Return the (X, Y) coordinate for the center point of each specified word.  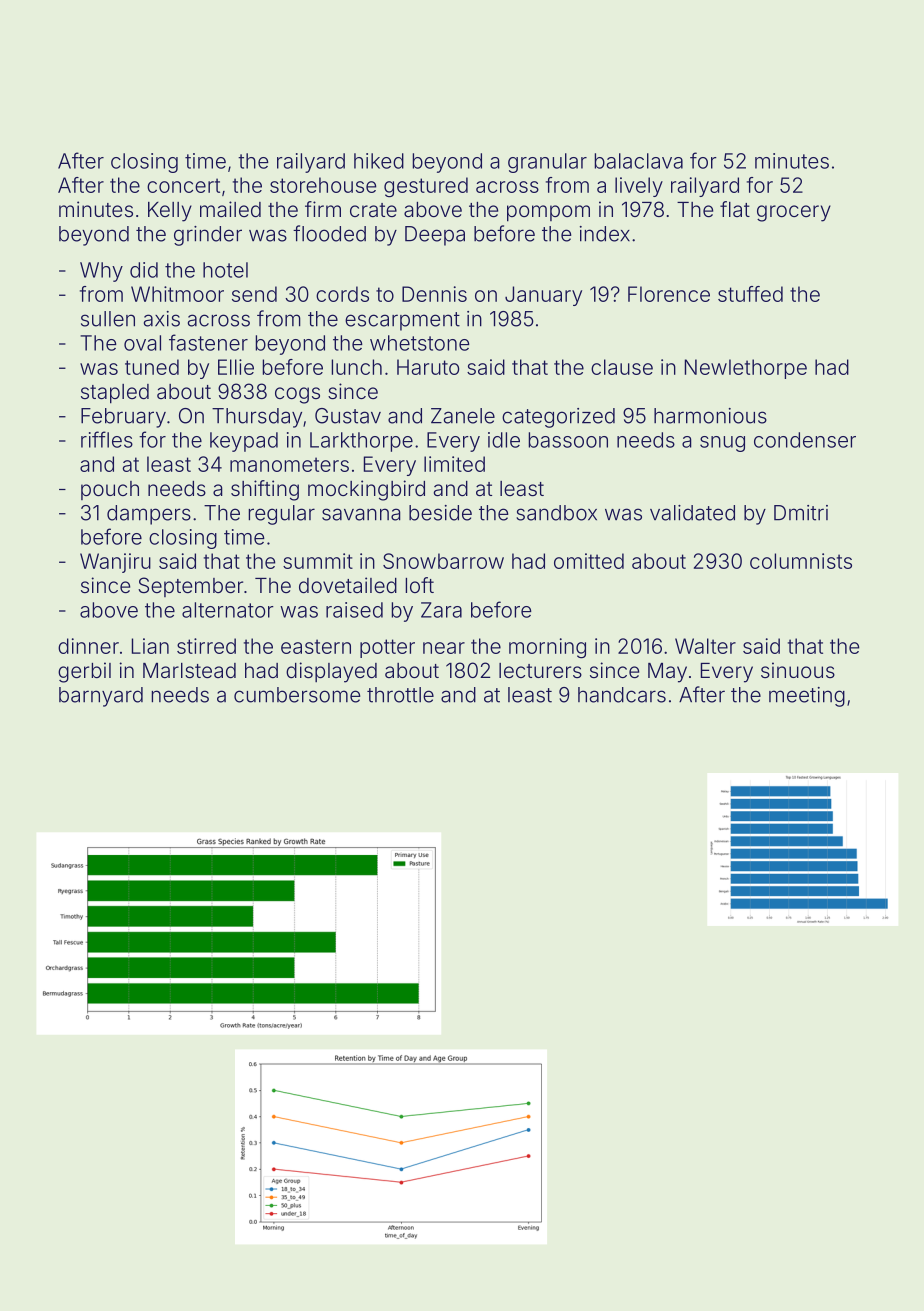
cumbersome (297, 695)
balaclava (638, 161)
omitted (589, 561)
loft (419, 585)
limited (454, 464)
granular (547, 163)
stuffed (750, 294)
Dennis (434, 294)
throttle (400, 695)
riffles (107, 439)
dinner (88, 646)
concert (183, 185)
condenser (805, 440)
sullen (108, 319)
